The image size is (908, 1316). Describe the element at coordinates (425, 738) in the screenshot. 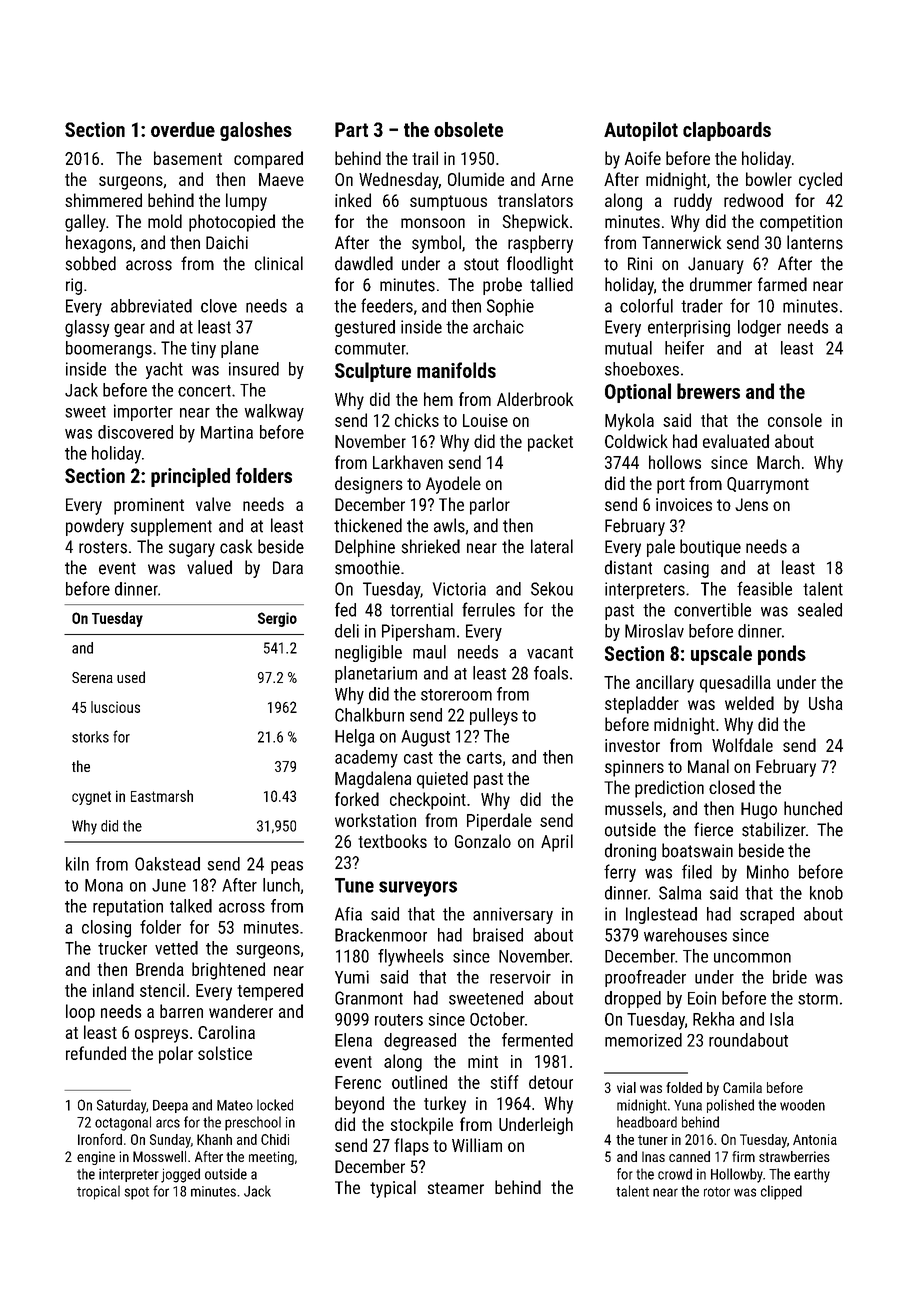

I see `August` at that location.
